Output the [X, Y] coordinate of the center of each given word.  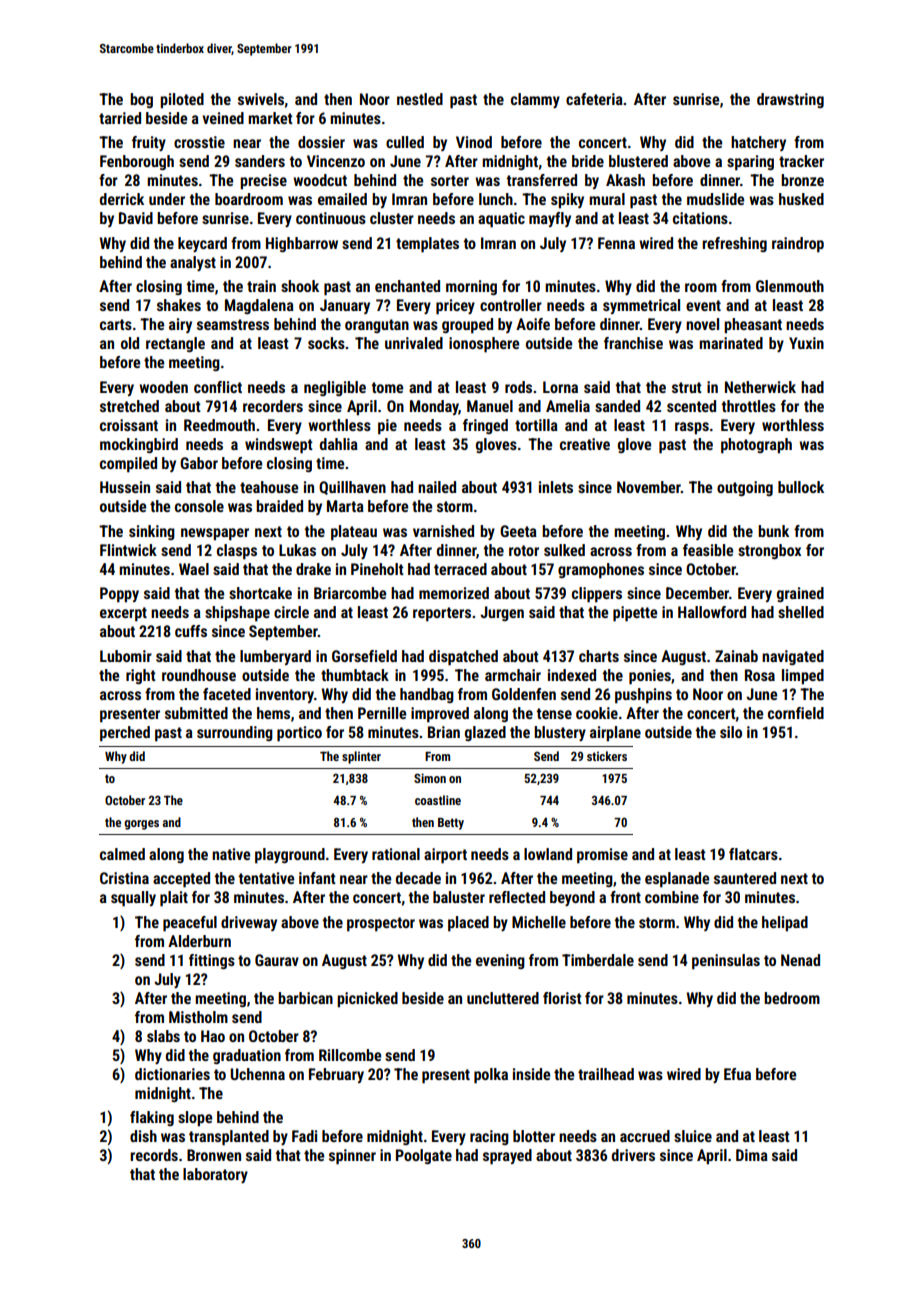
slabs [163, 1036]
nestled [420, 99]
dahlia [339, 444]
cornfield [796, 713]
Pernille [382, 713]
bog [141, 100]
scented [691, 406]
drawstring [790, 100]
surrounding [235, 733]
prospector [381, 924]
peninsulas [726, 962]
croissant [129, 425]
